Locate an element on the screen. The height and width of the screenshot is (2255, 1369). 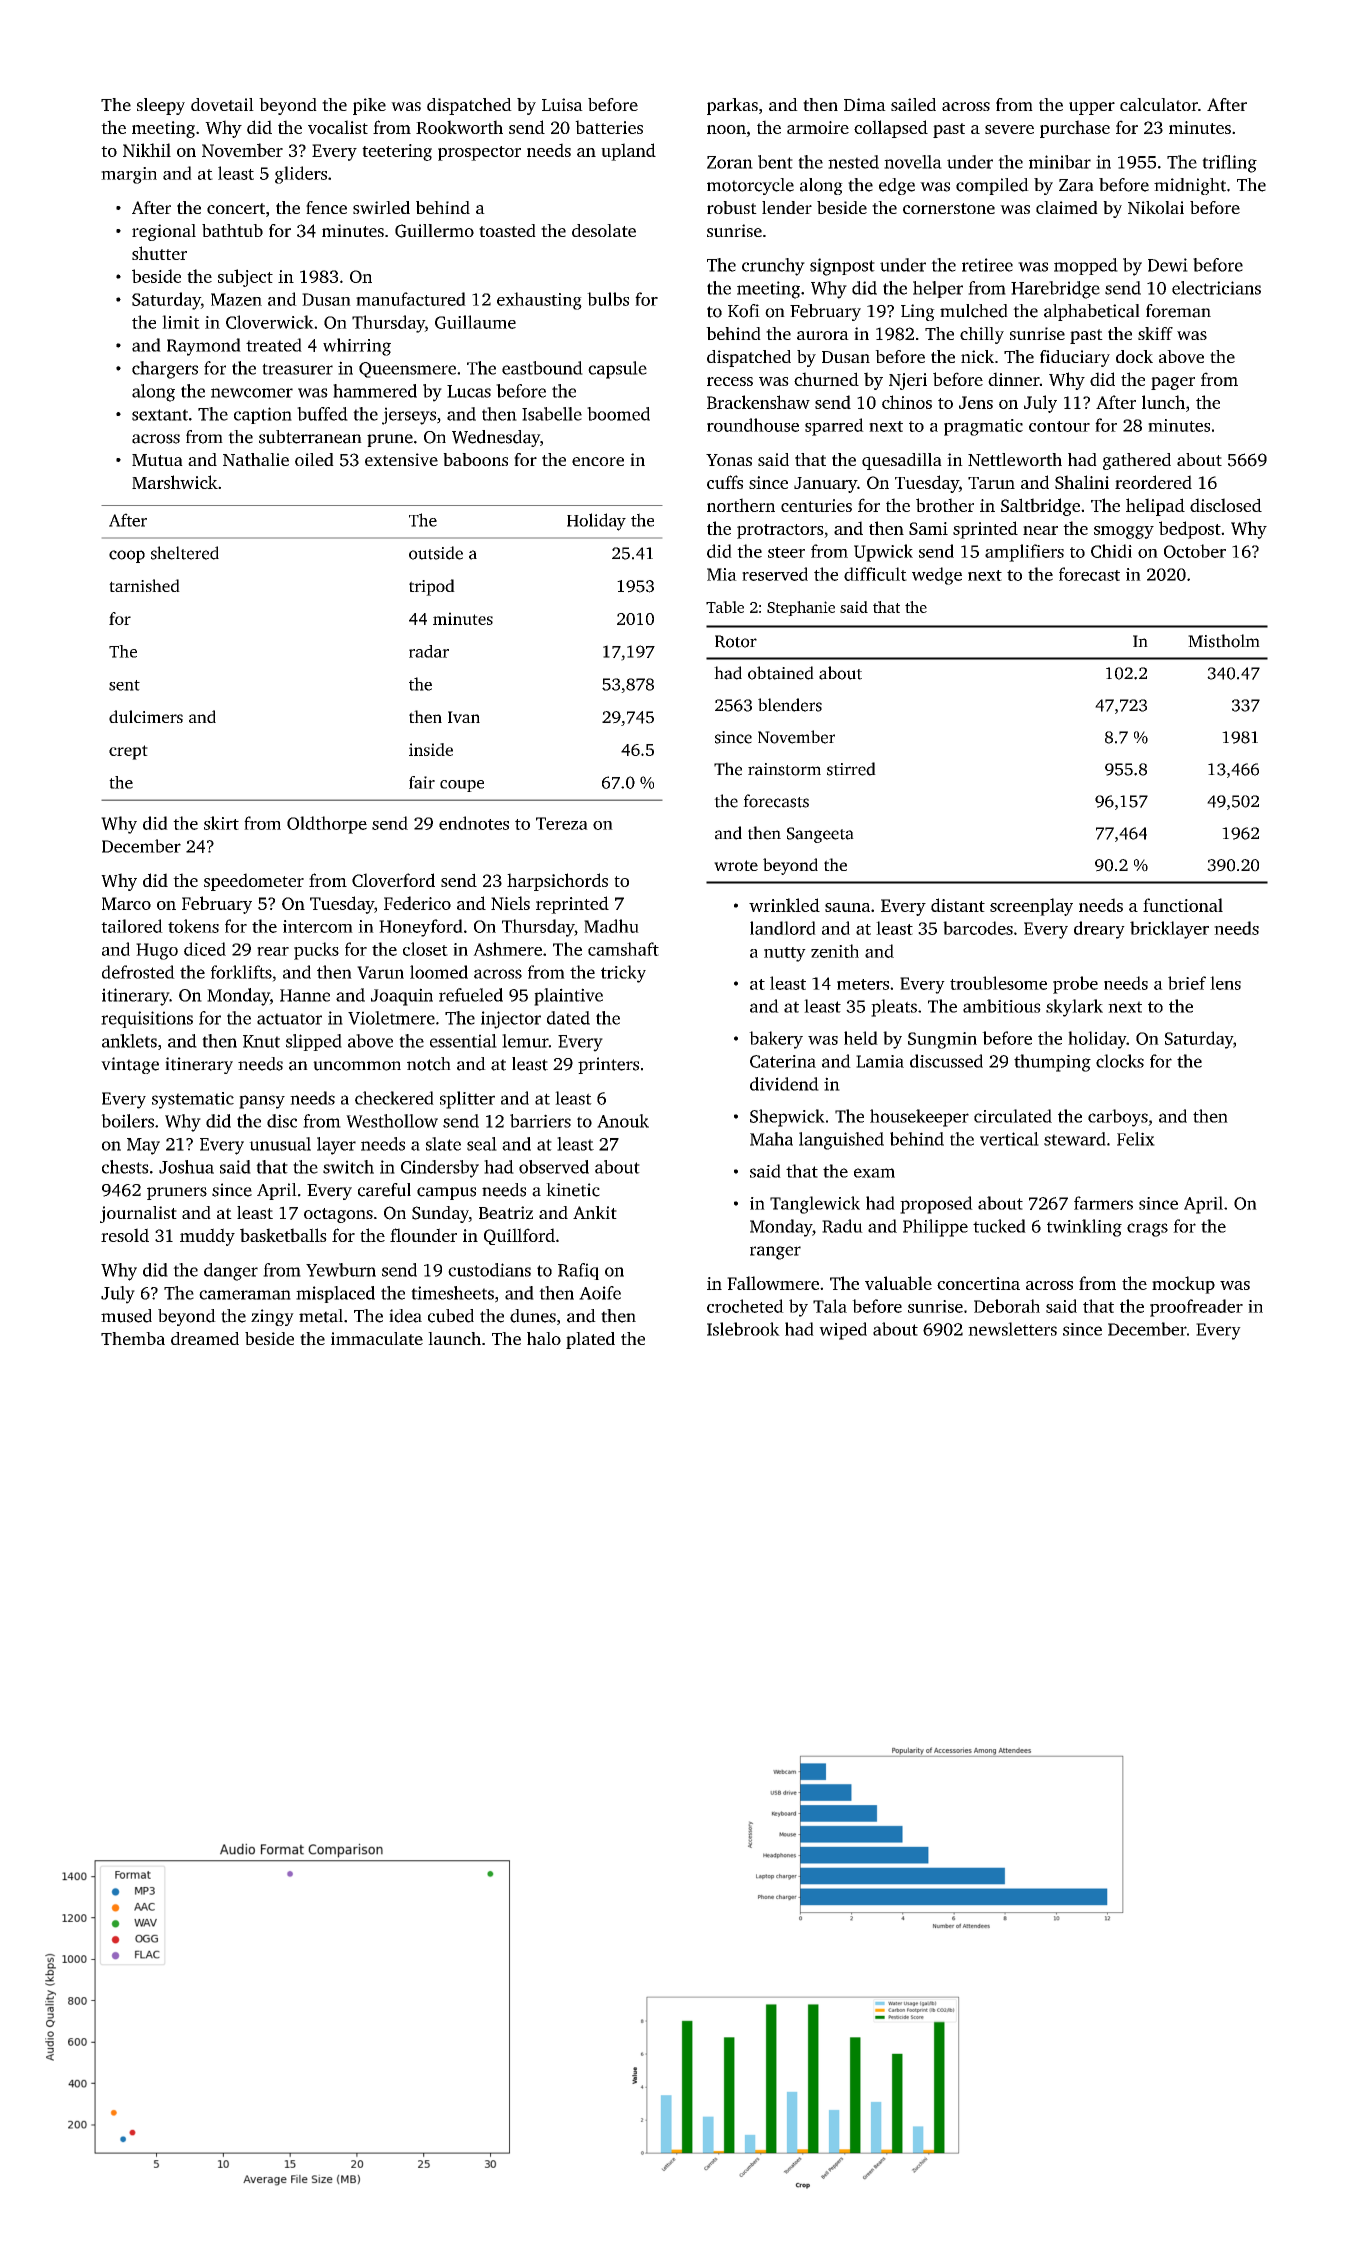
Federico is located at coordinates (417, 903).
